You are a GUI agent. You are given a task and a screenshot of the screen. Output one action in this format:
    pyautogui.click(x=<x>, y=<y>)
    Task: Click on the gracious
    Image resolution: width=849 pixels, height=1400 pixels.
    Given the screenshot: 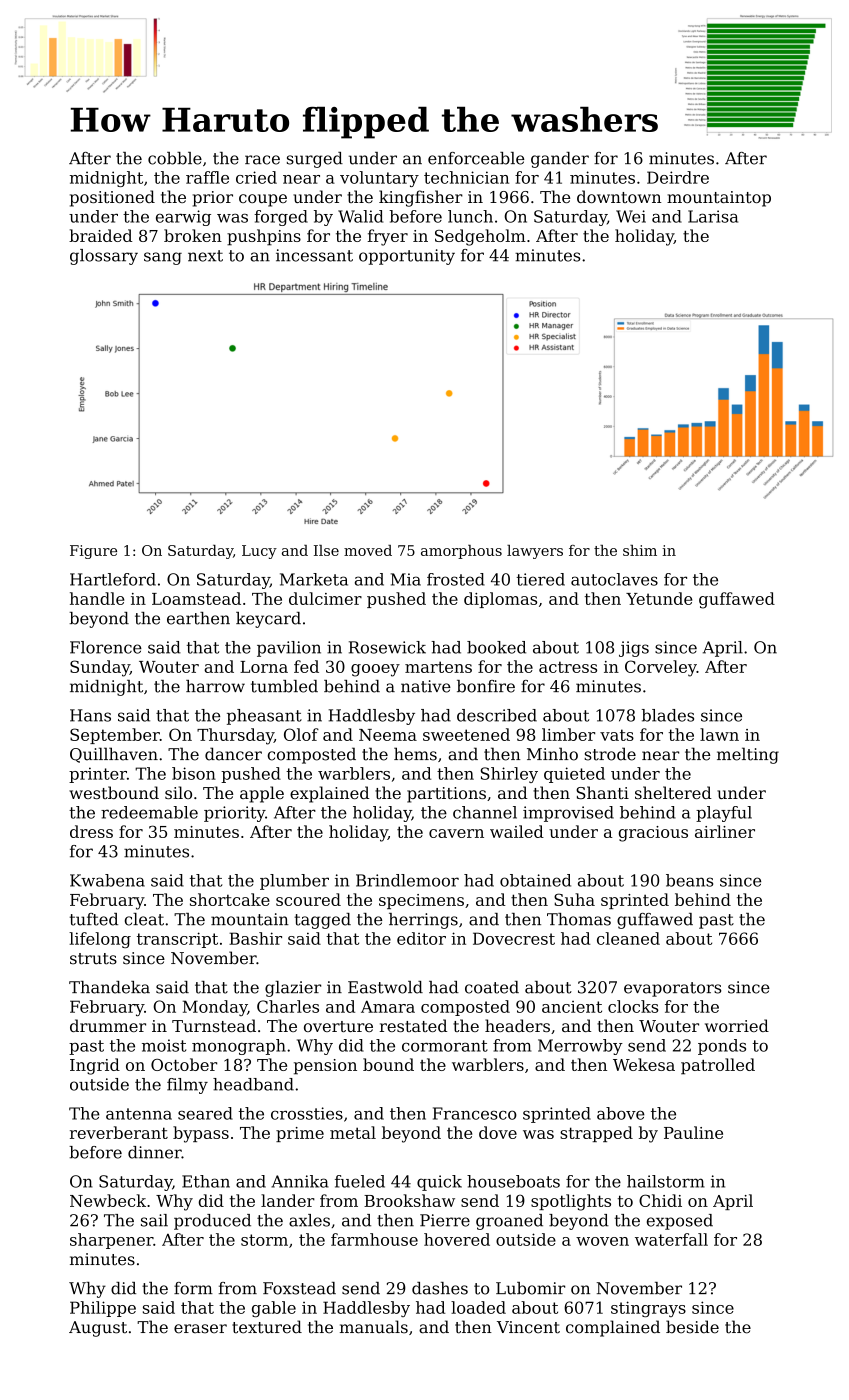 What is the action you would take?
    pyautogui.click(x=653, y=834)
